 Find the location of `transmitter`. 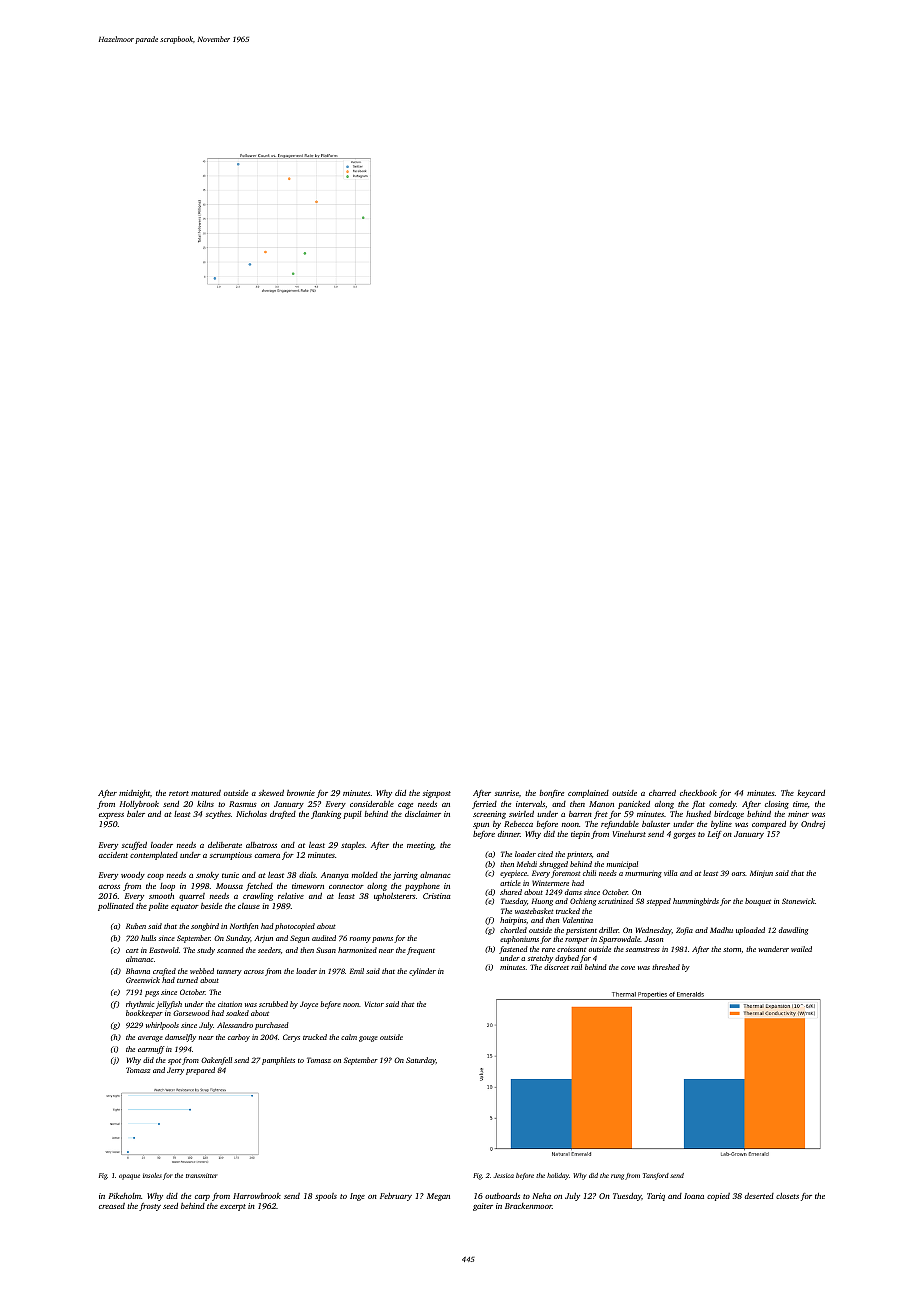

transmitter is located at coordinates (202, 1175).
